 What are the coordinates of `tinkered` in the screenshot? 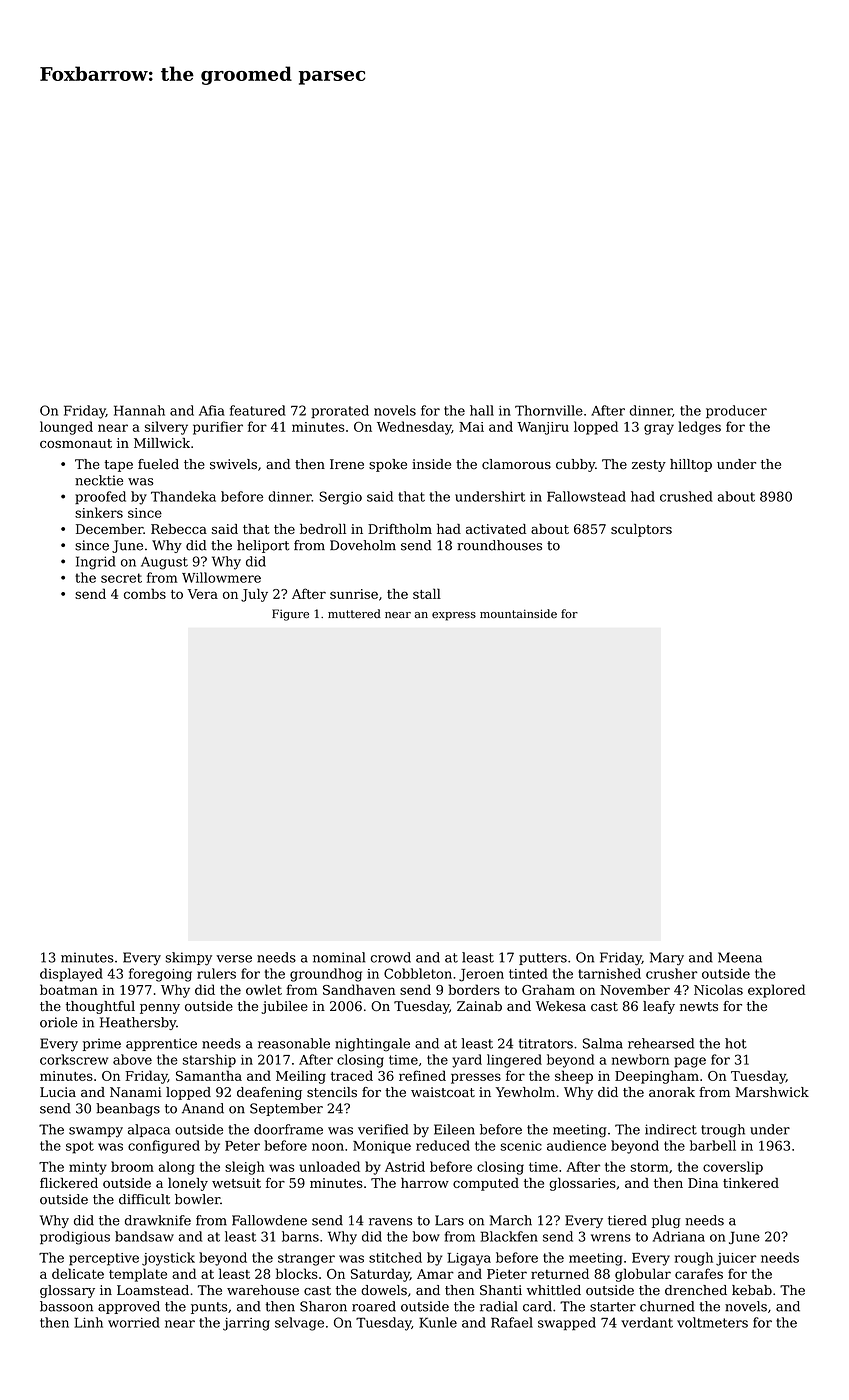 It's located at (751, 1183).
